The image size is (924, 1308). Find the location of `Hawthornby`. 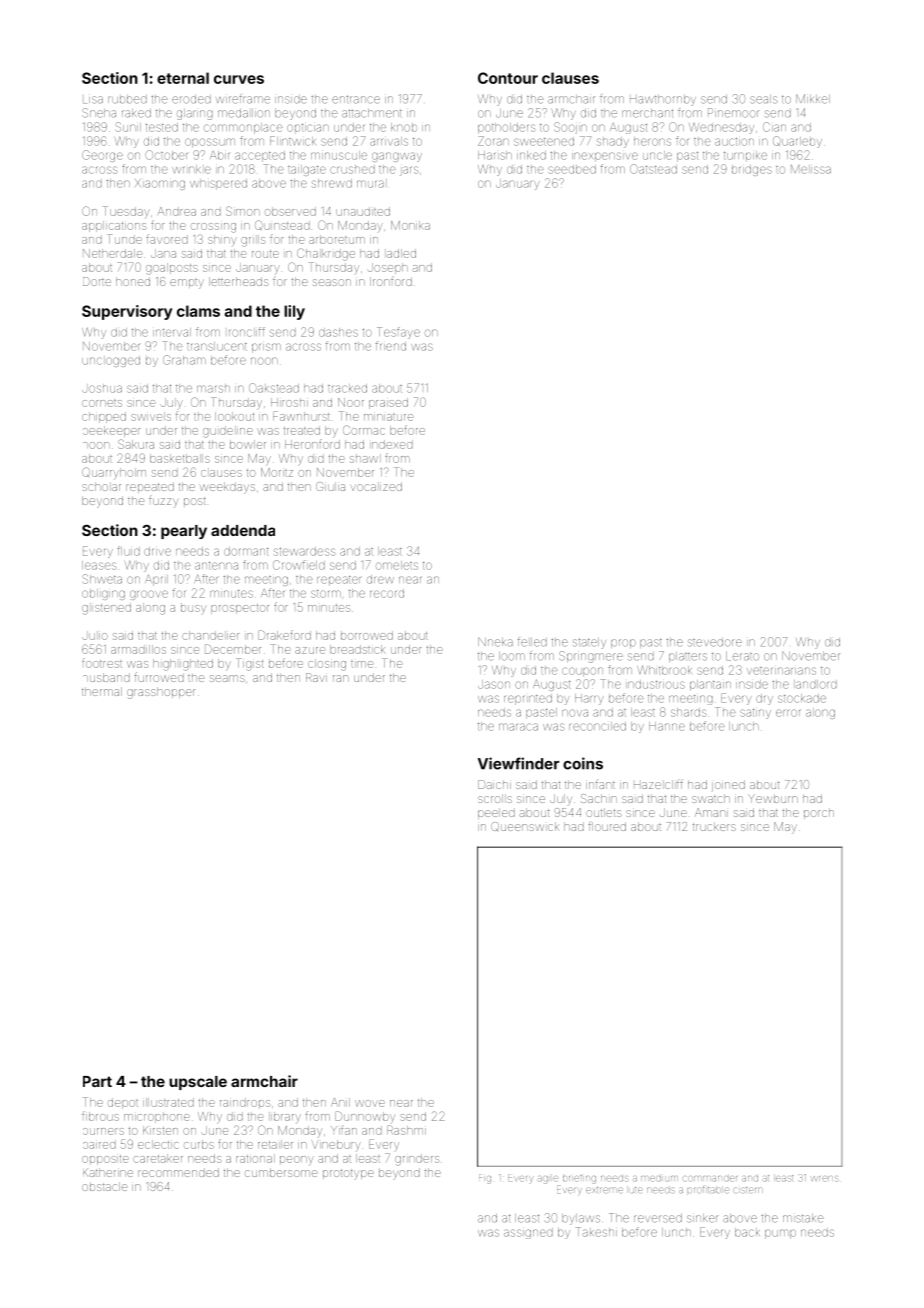

Hawthornby is located at coordinates (663, 100).
